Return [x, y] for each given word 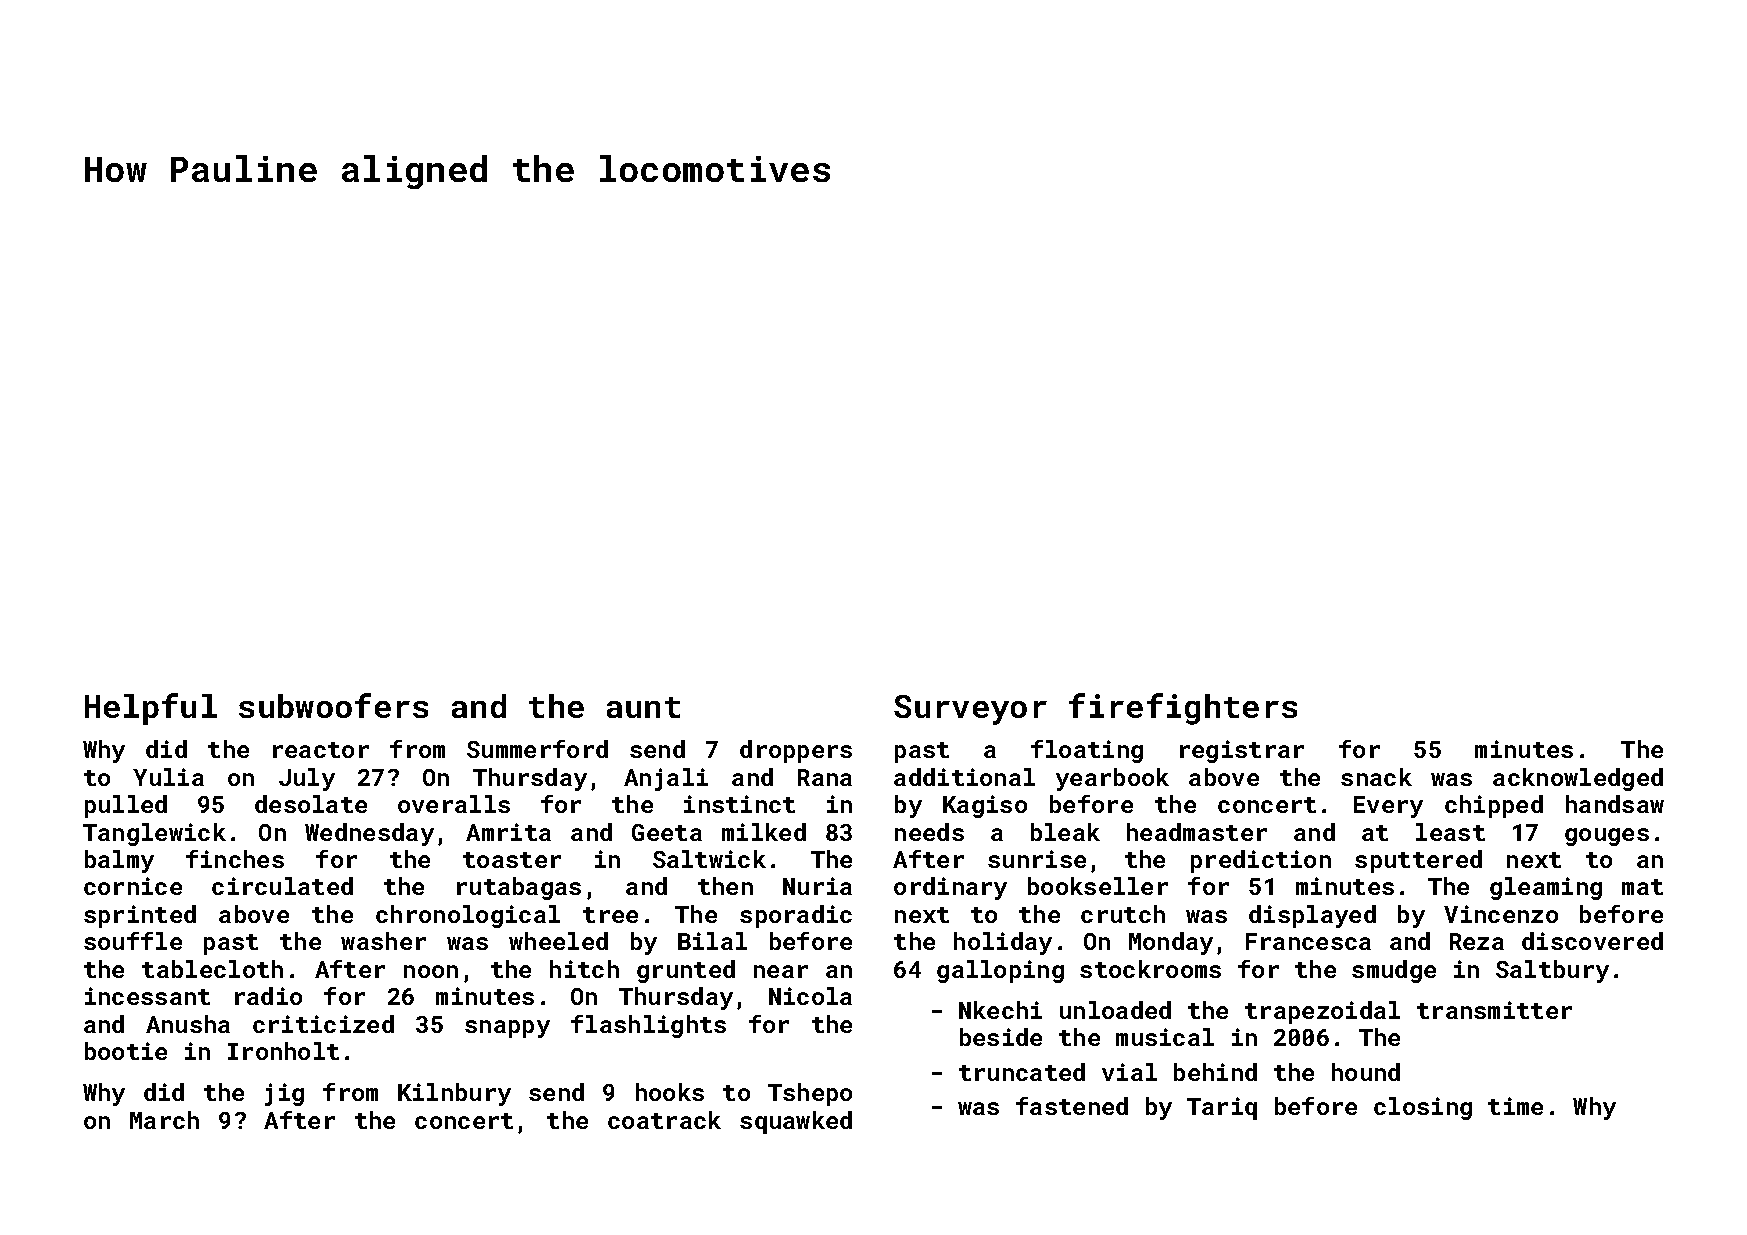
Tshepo [810, 1094]
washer [383, 941]
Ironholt [283, 1051]
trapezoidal [1322, 1012]
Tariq [1222, 1108]
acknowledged [1578, 779]
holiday [1003, 943]
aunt [643, 707]
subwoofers [333, 705]
